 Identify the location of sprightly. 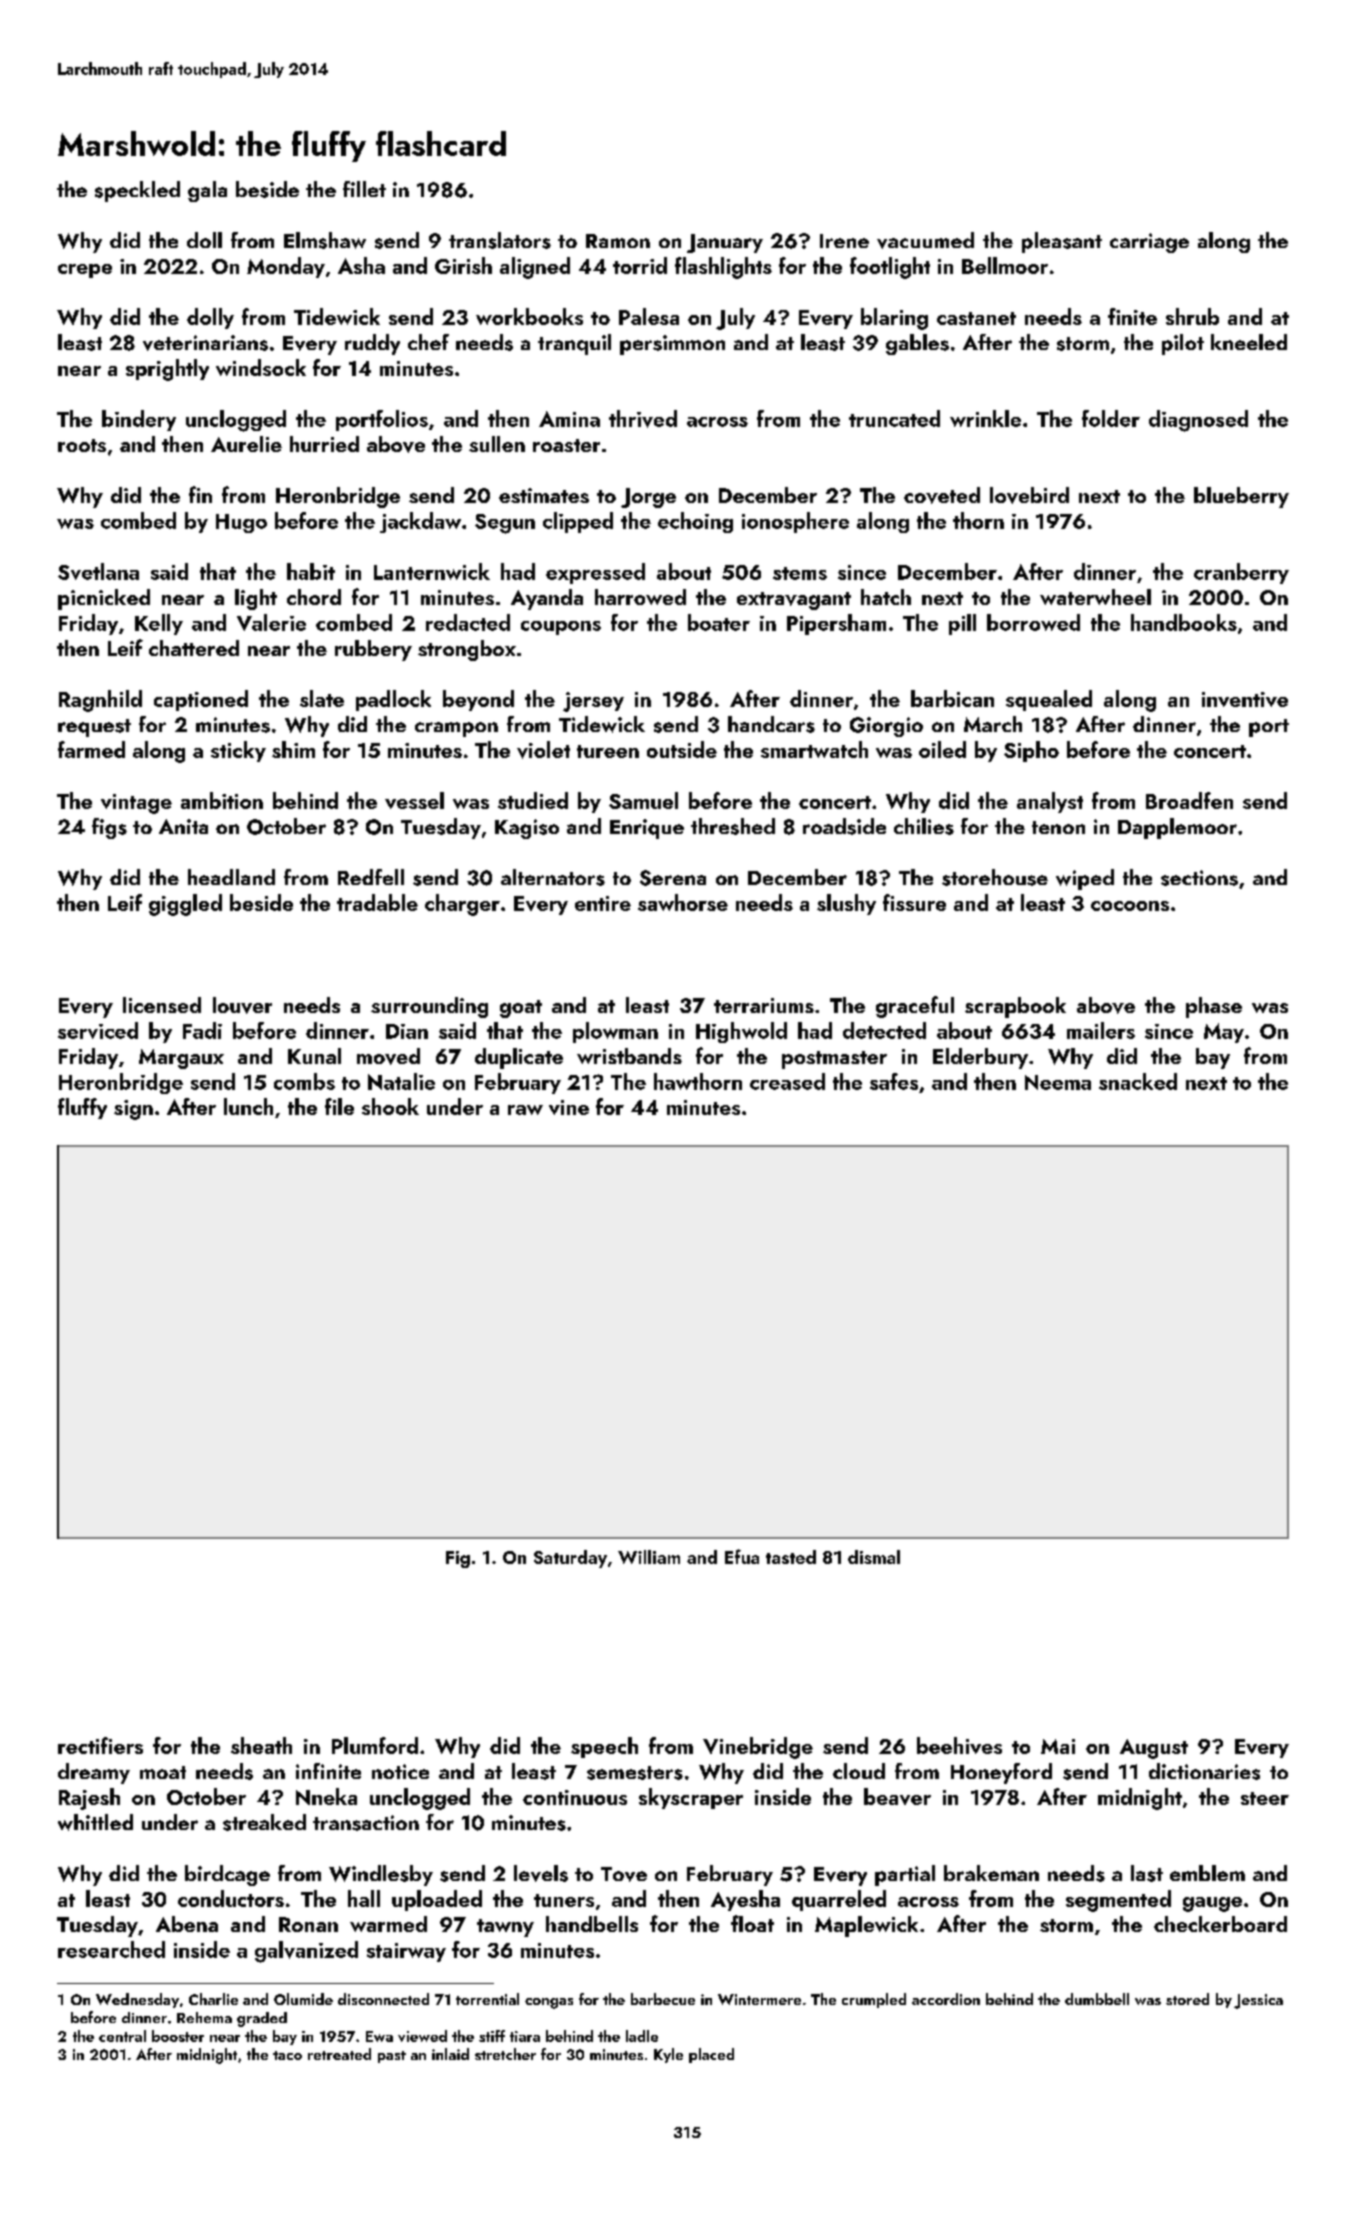
(167, 370).
